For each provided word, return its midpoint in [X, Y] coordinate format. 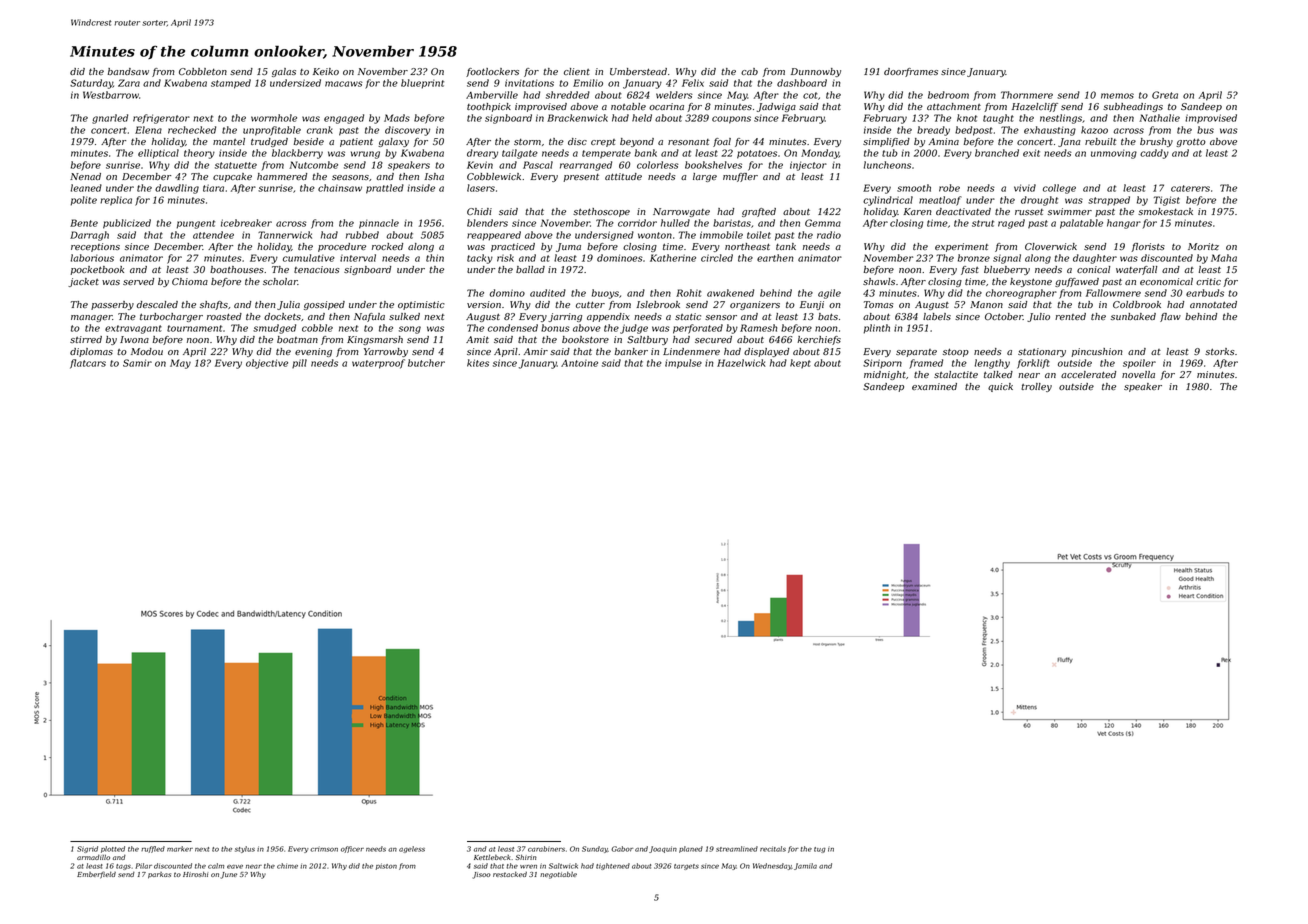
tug [820, 850]
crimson [324, 849]
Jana [1069, 142]
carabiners [546, 849]
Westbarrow [111, 95]
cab [749, 71]
